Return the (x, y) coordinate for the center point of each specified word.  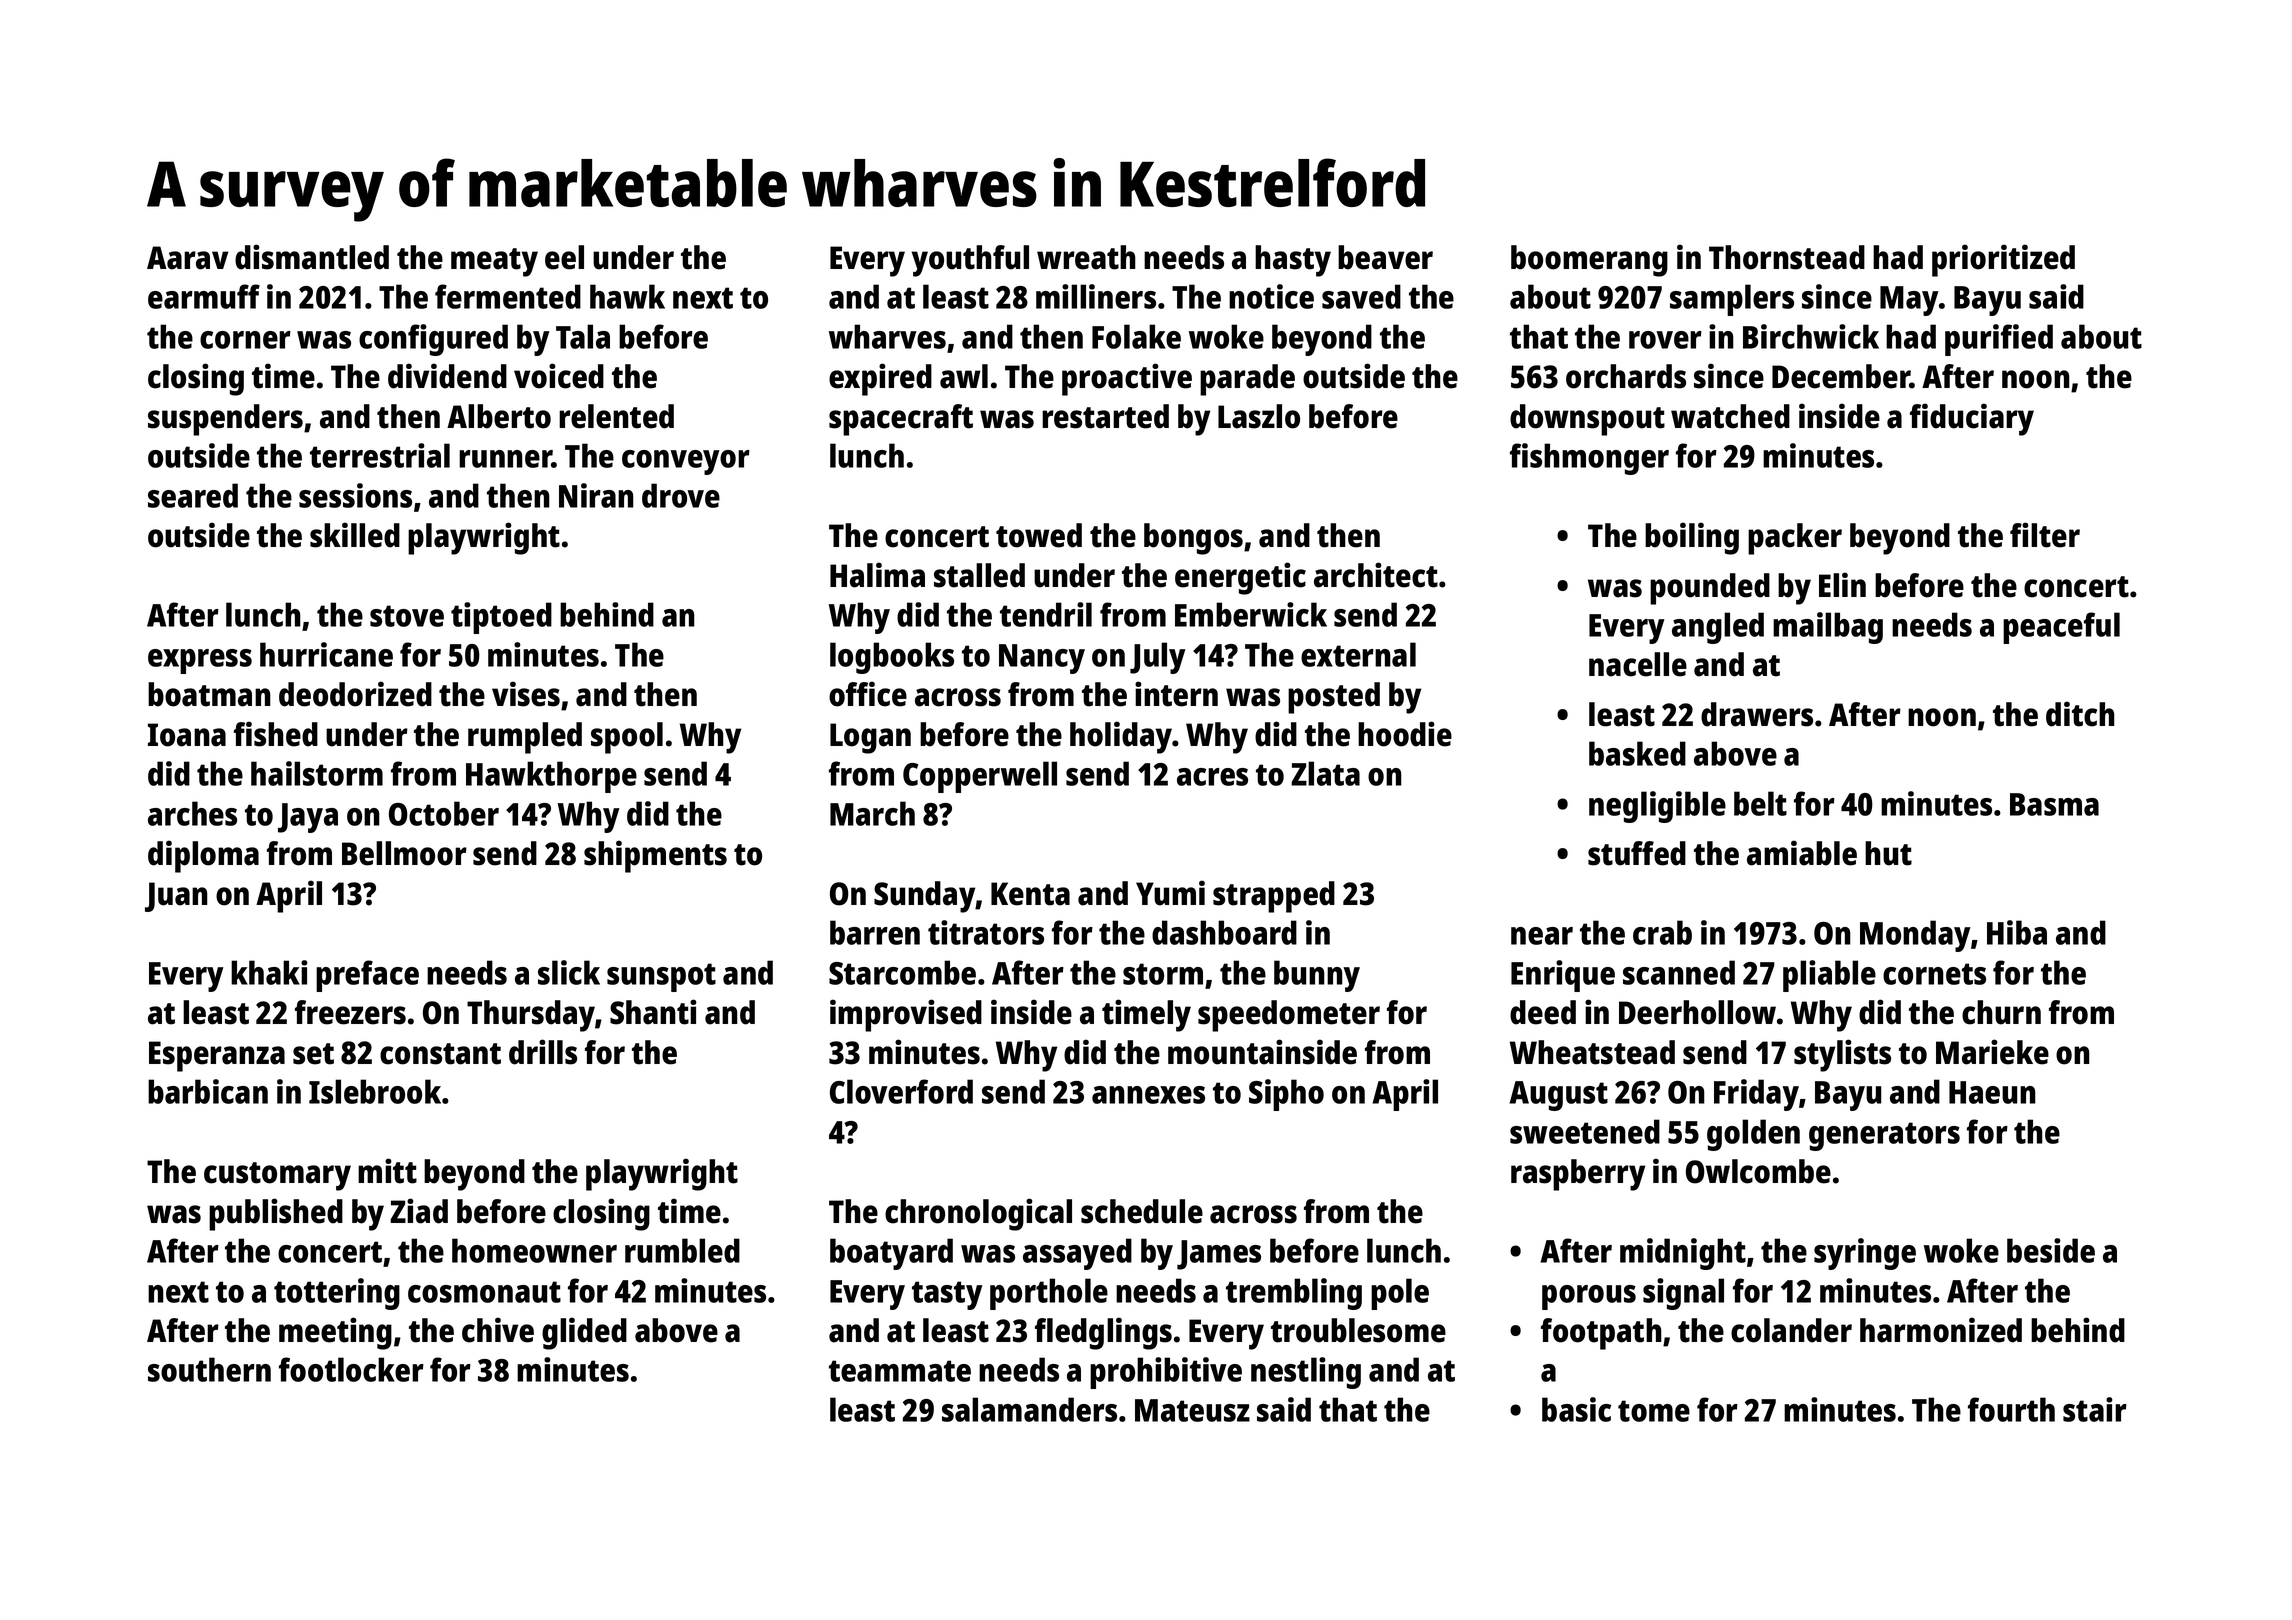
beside (2051, 1250)
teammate (900, 1371)
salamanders (1029, 1409)
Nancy (1042, 659)
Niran (596, 495)
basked (1637, 753)
